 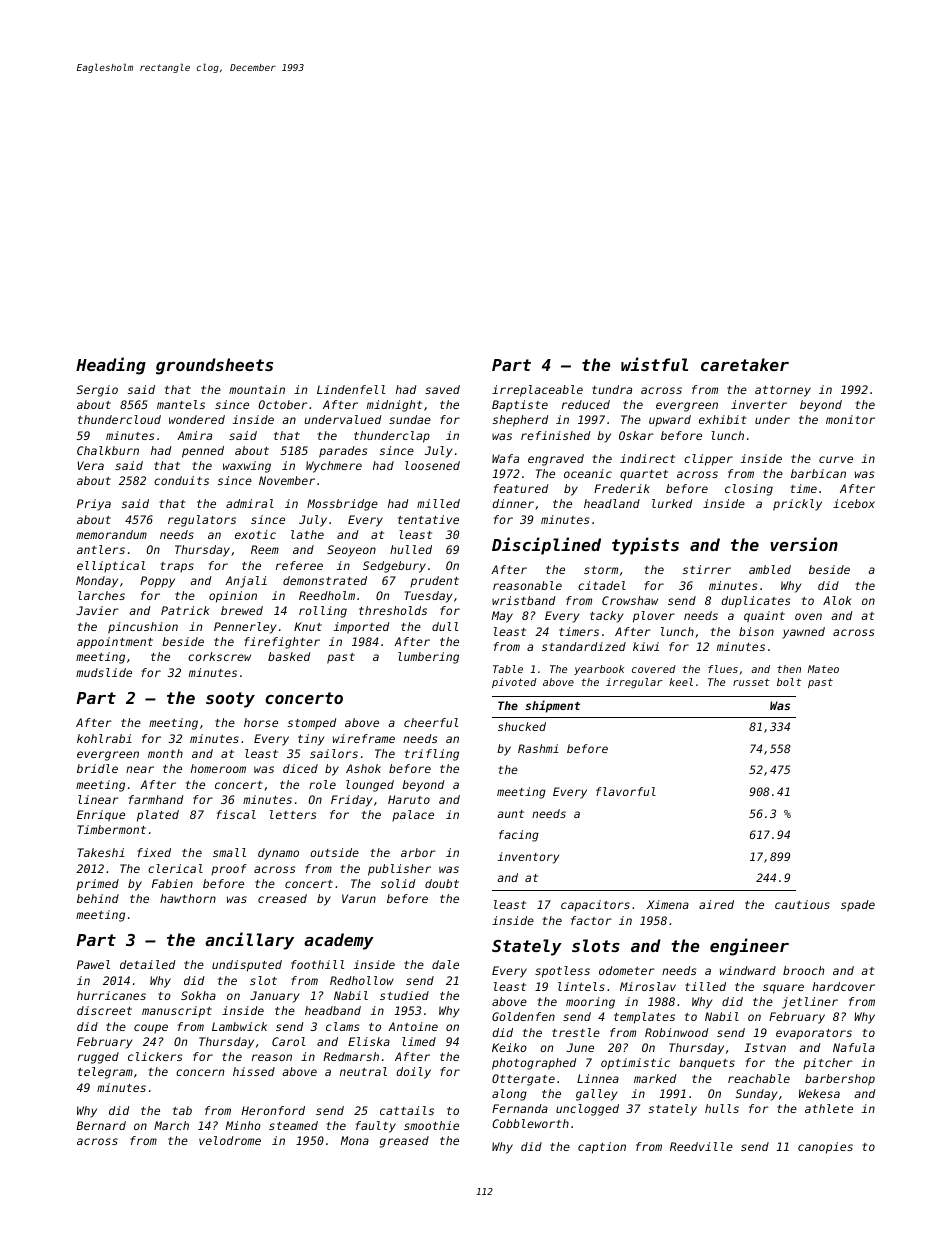 I want to click on rugged, so click(x=98, y=1058).
